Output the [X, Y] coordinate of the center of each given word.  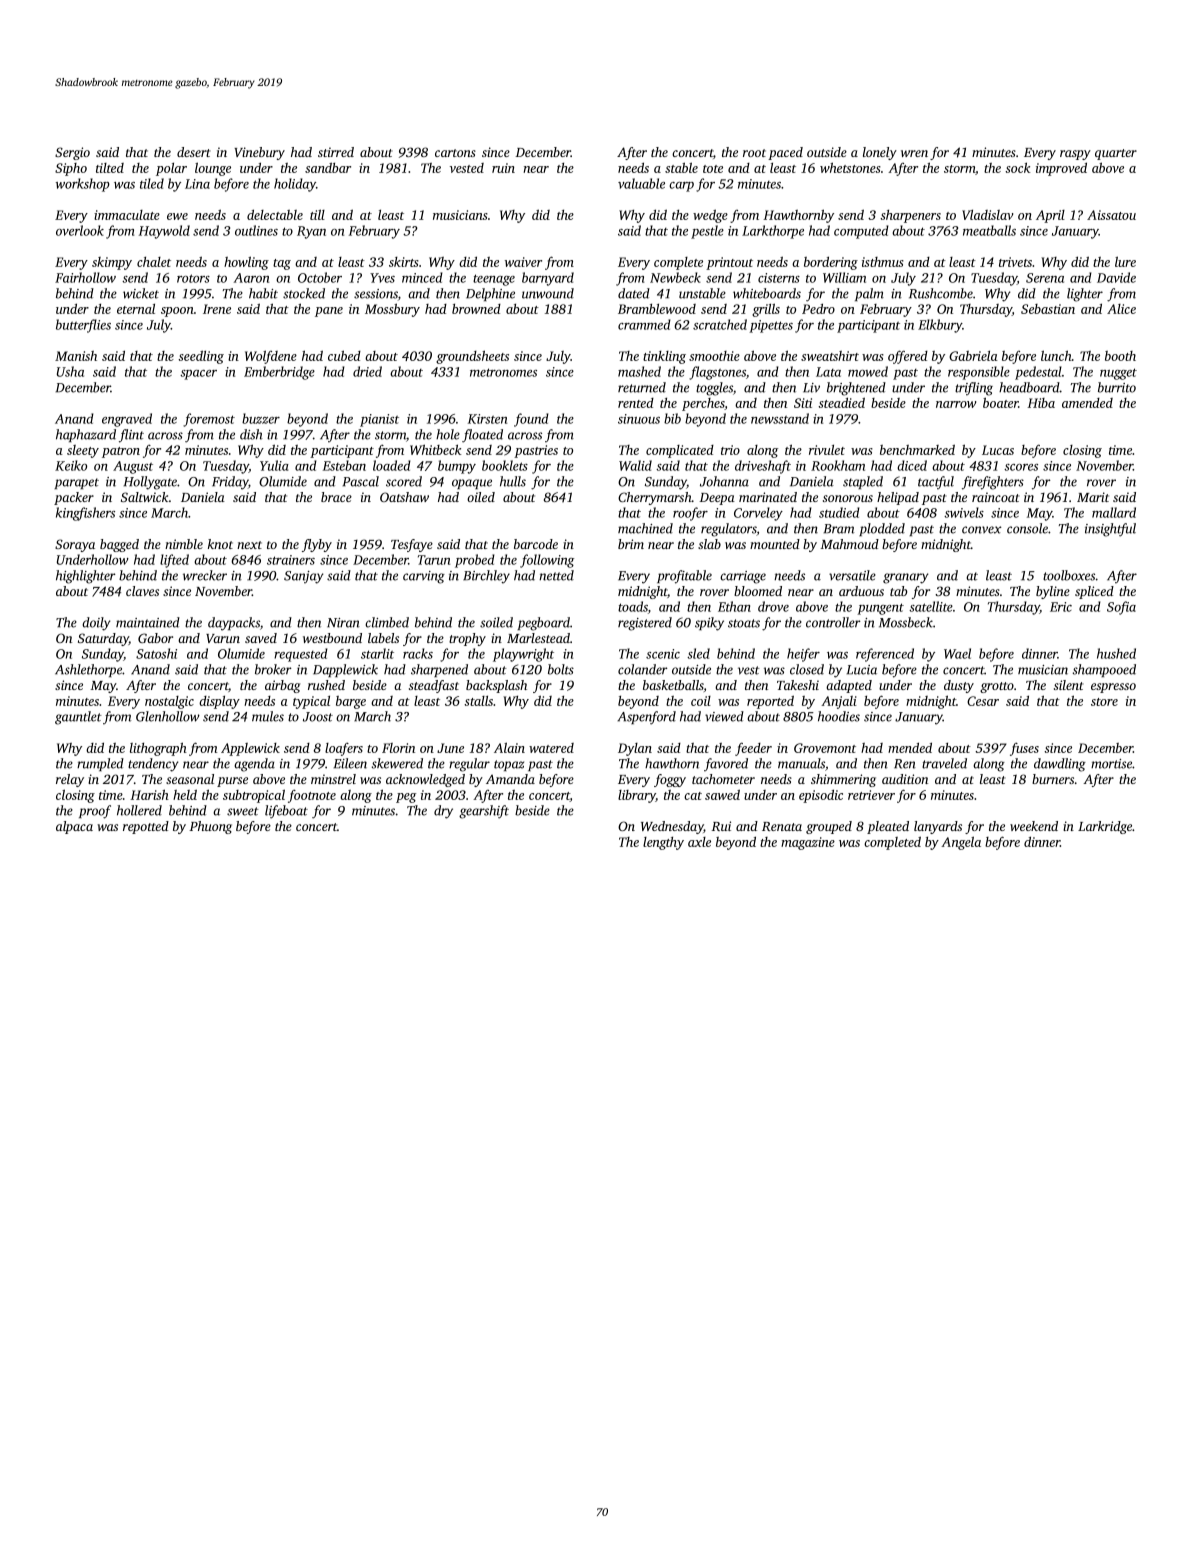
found [531, 420]
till [317, 214]
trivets [1015, 262]
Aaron [251, 278]
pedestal [1038, 373]
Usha [70, 371]
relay [70, 780]
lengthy [663, 843]
